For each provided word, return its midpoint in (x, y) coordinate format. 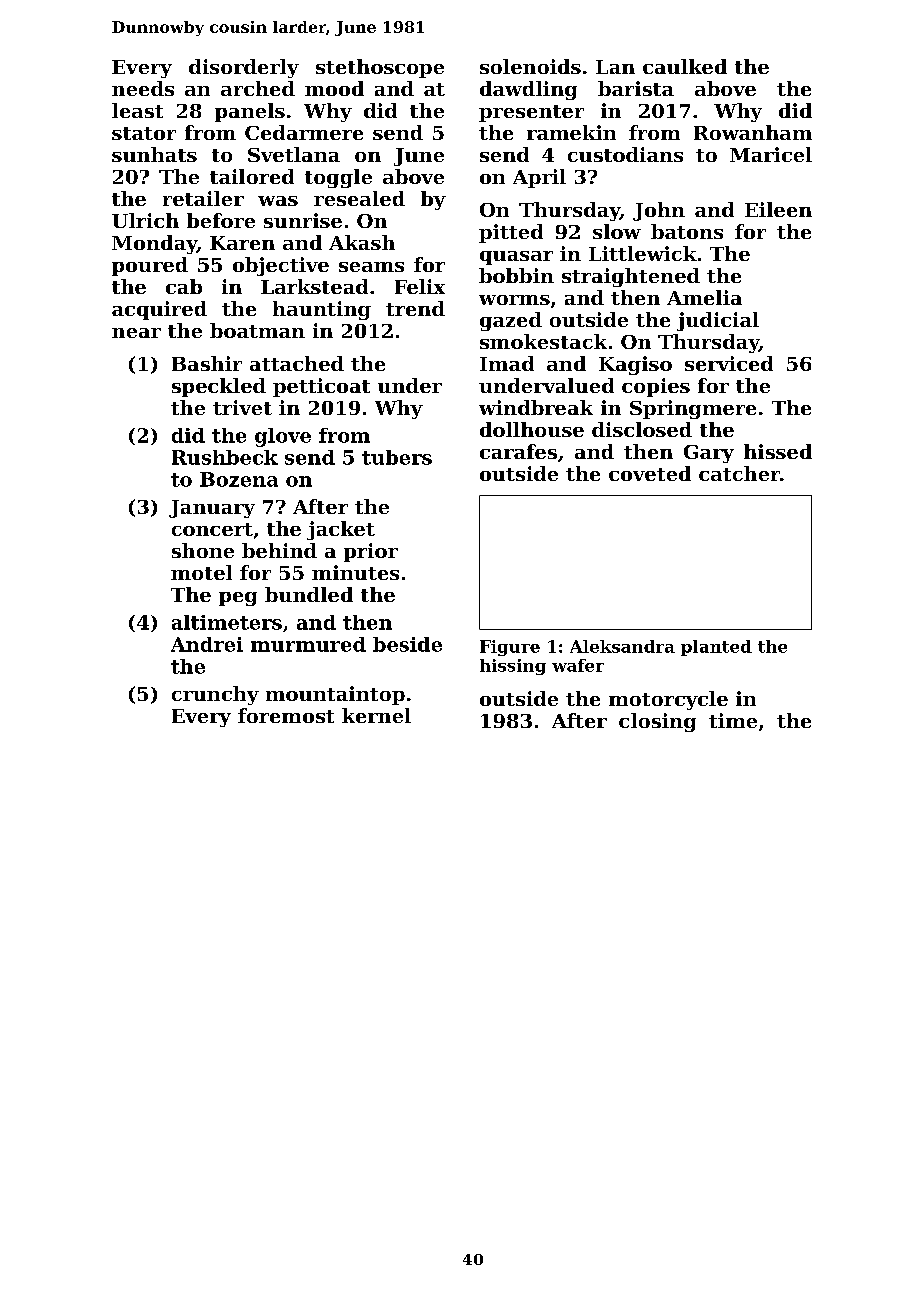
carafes (518, 451)
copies (656, 387)
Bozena (239, 479)
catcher (739, 473)
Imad (507, 363)
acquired (159, 310)
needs (143, 88)
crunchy (215, 695)
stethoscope (380, 68)
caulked (685, 66)
